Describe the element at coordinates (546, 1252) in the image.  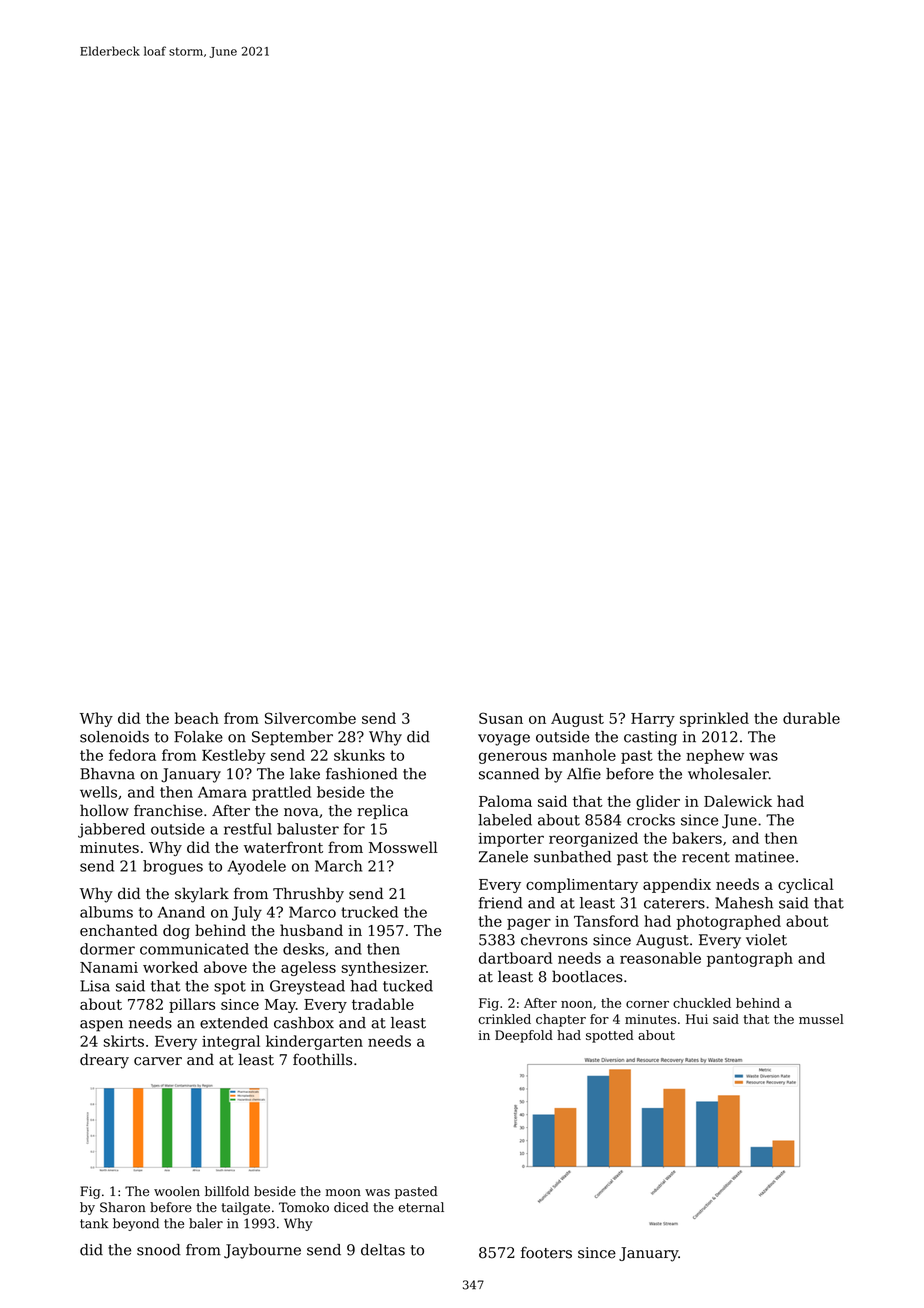
I see `footers` at that location.
